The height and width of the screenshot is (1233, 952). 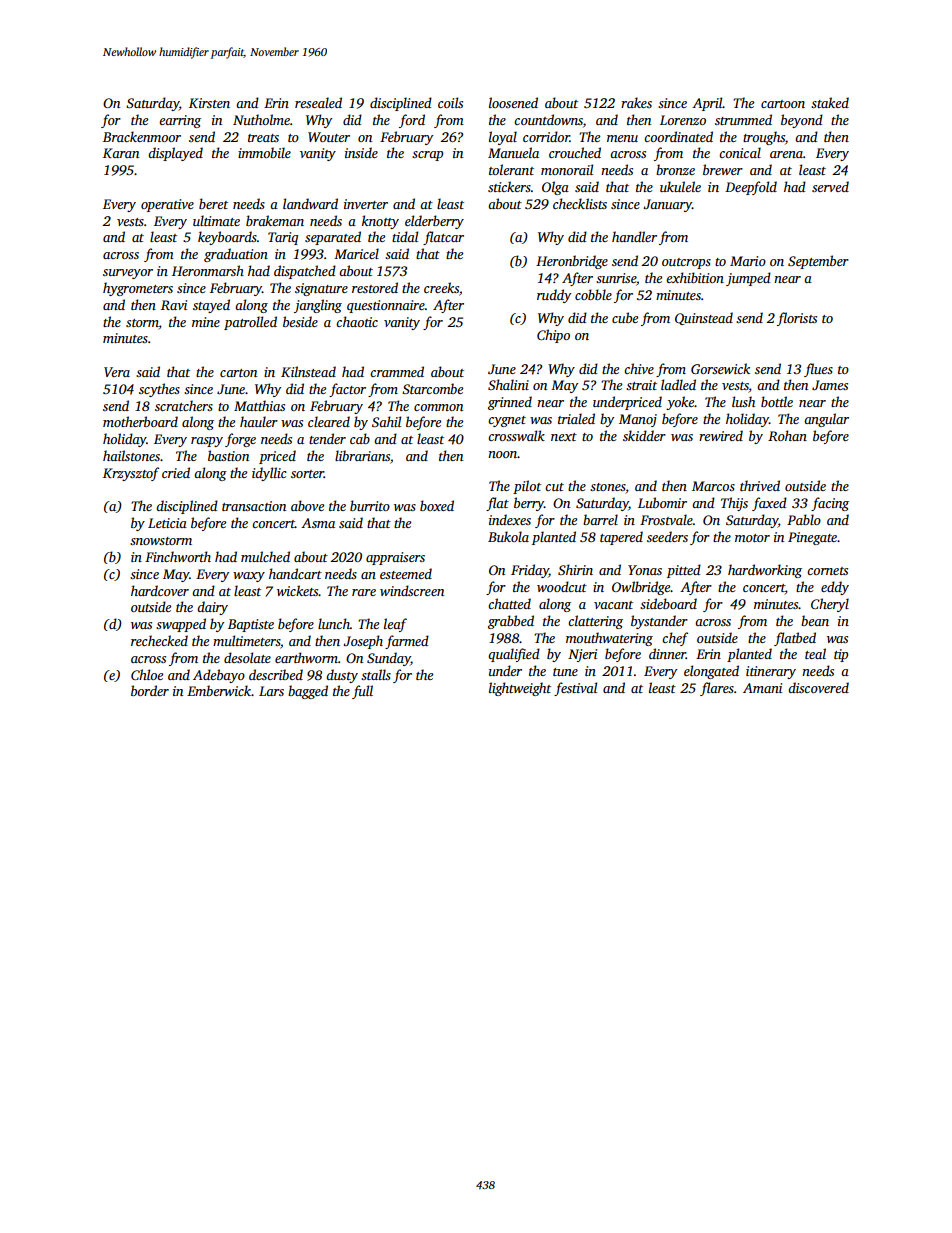 What do you see at coordinates (427, 156) in the screenshot?
I see `scrap` at bounding box center [427, 156].
